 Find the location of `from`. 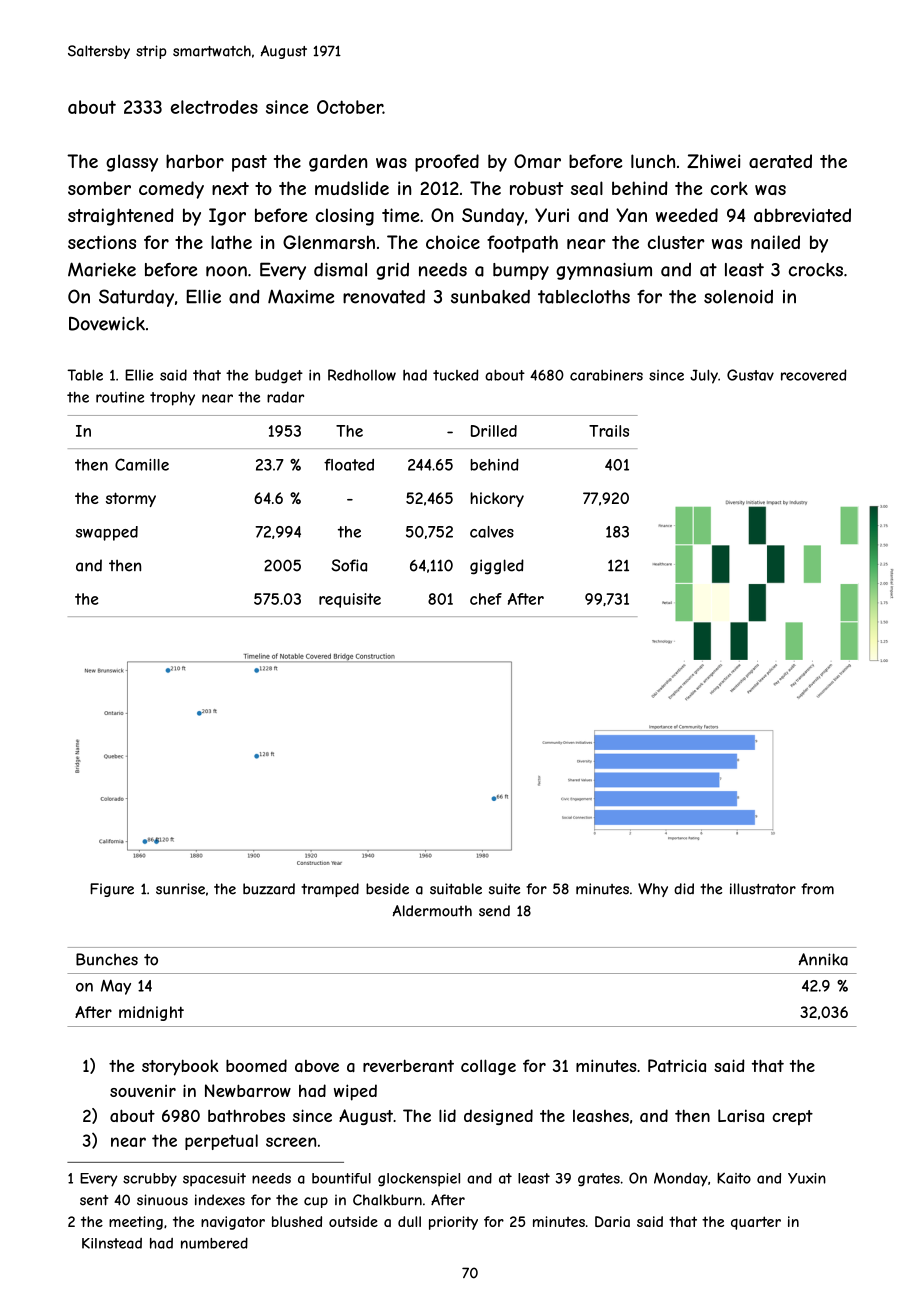

from is located at coordinates (817, 889).
